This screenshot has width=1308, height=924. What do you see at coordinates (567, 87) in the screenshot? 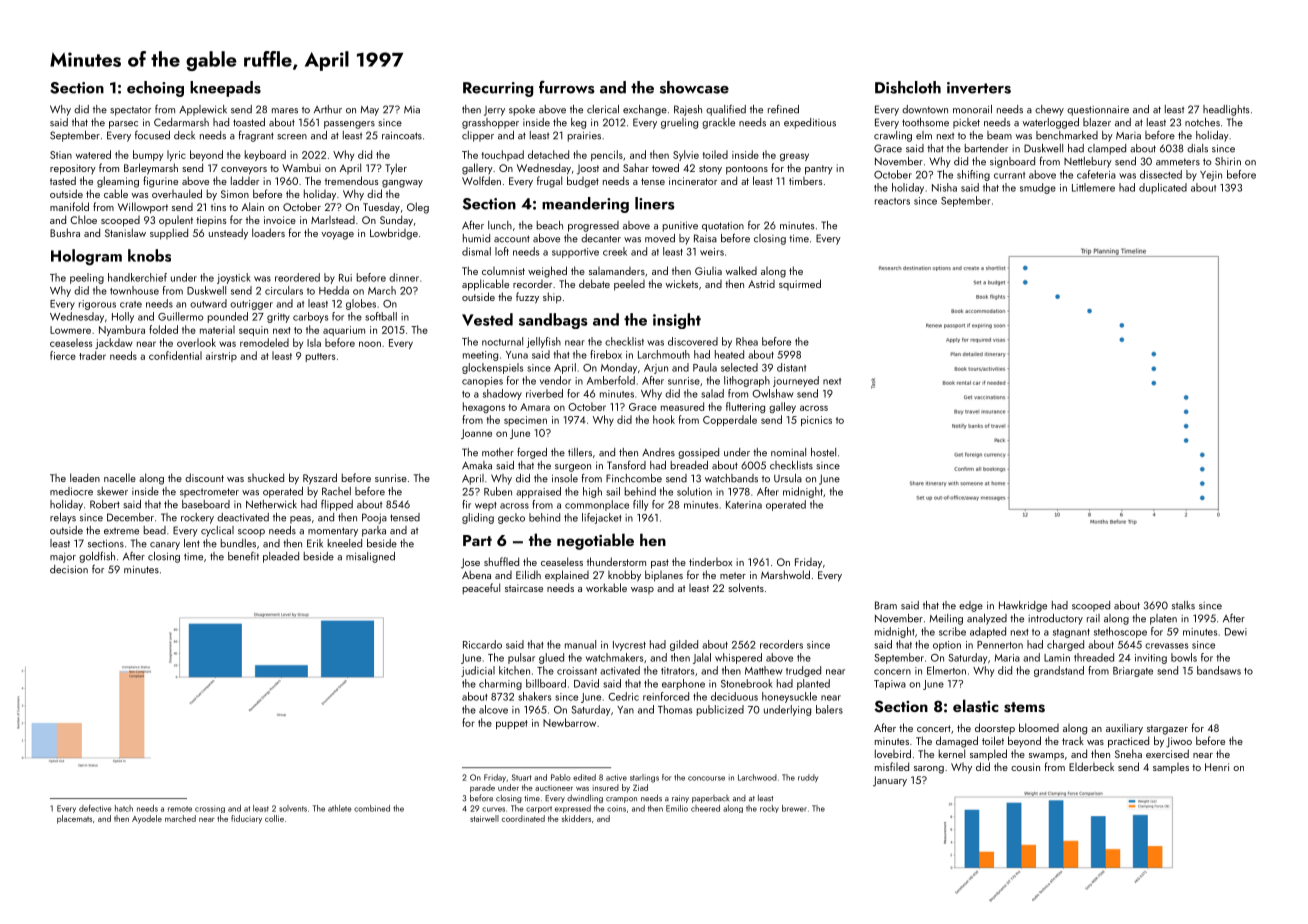
I see `furrows` at bounding box center [567, 87].
